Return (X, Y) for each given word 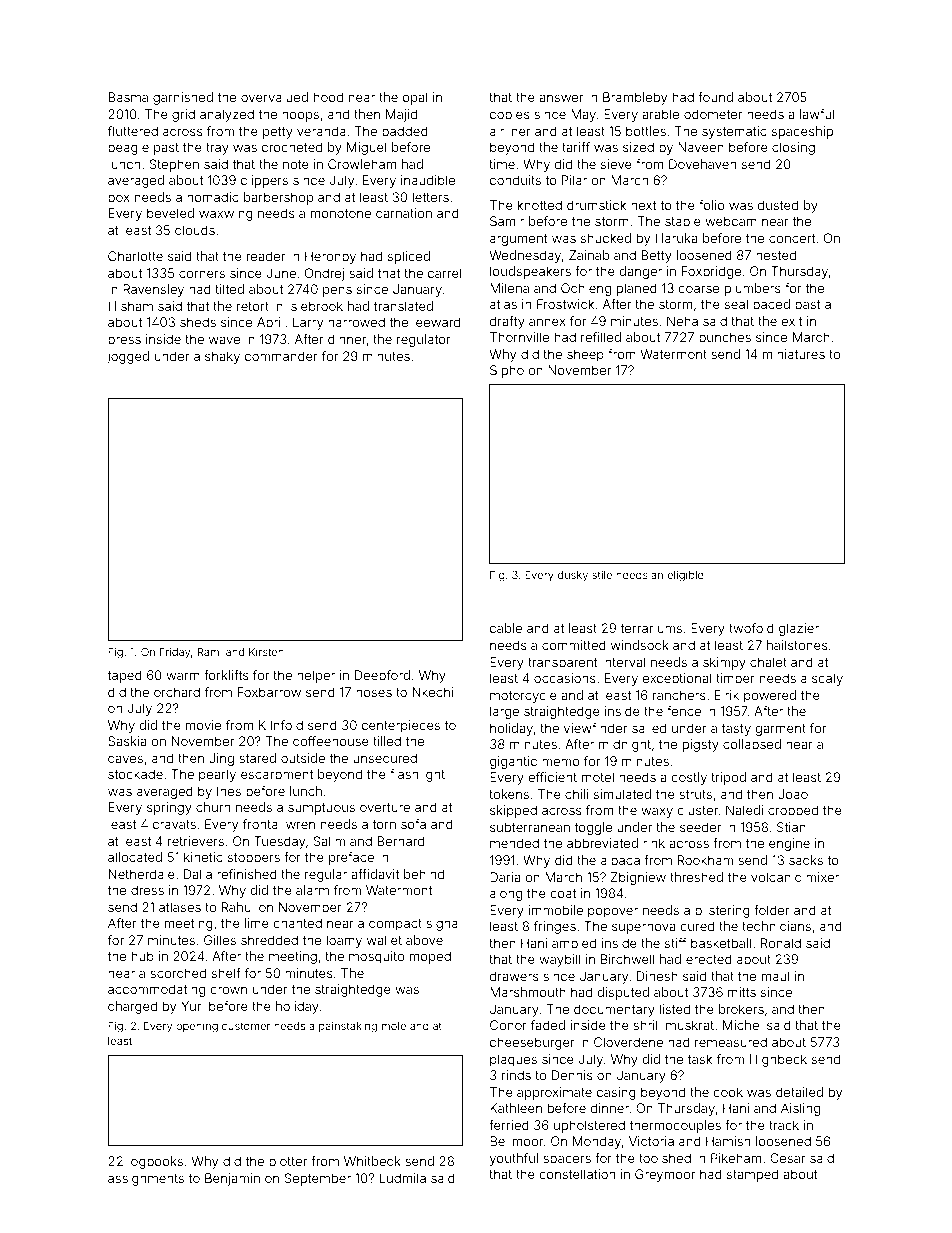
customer (246, 1026)
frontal (262, 824)
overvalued (274, 97)
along (506, 894)
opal (415, 98)
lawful (817, 114)
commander (281, 356)
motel (598, 777)
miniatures (794, 354)
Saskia (127, 741)
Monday (597, 1142)
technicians (776, 926)
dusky (573, 576)
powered (770, 696)
